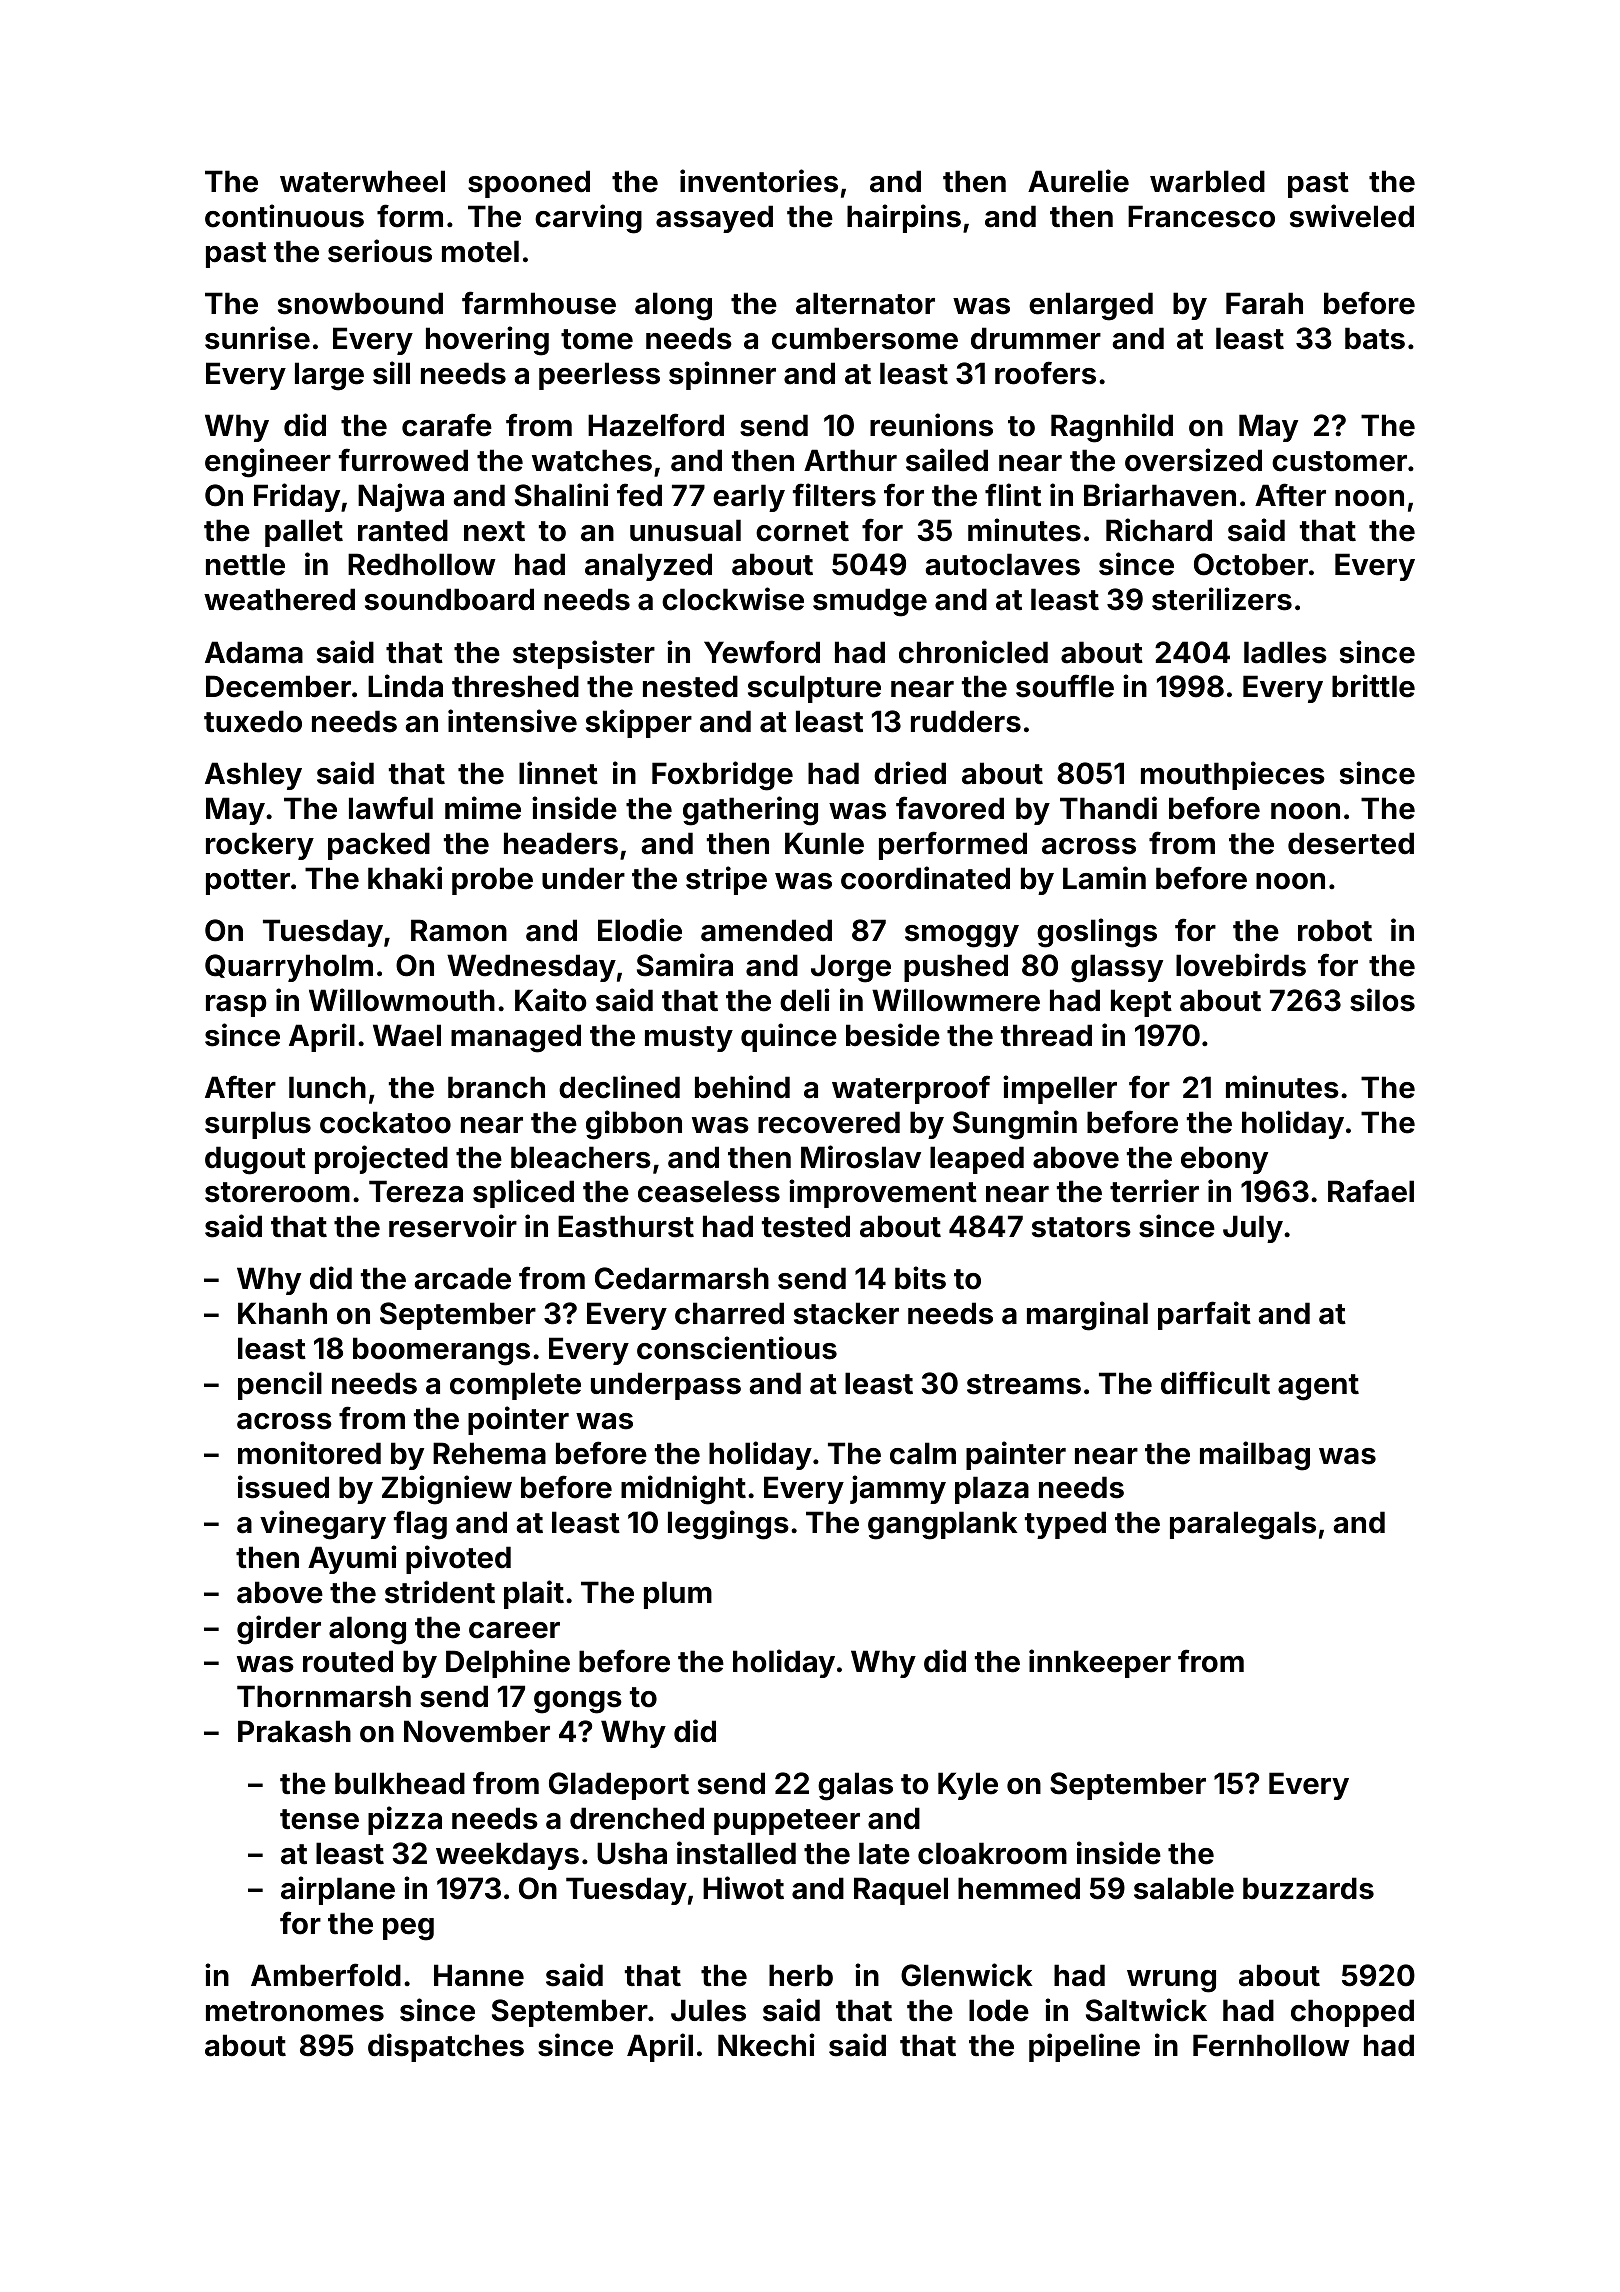 The height and width of the document is (2292, 1620). I want to click on Najwa, so click(401, 497).
